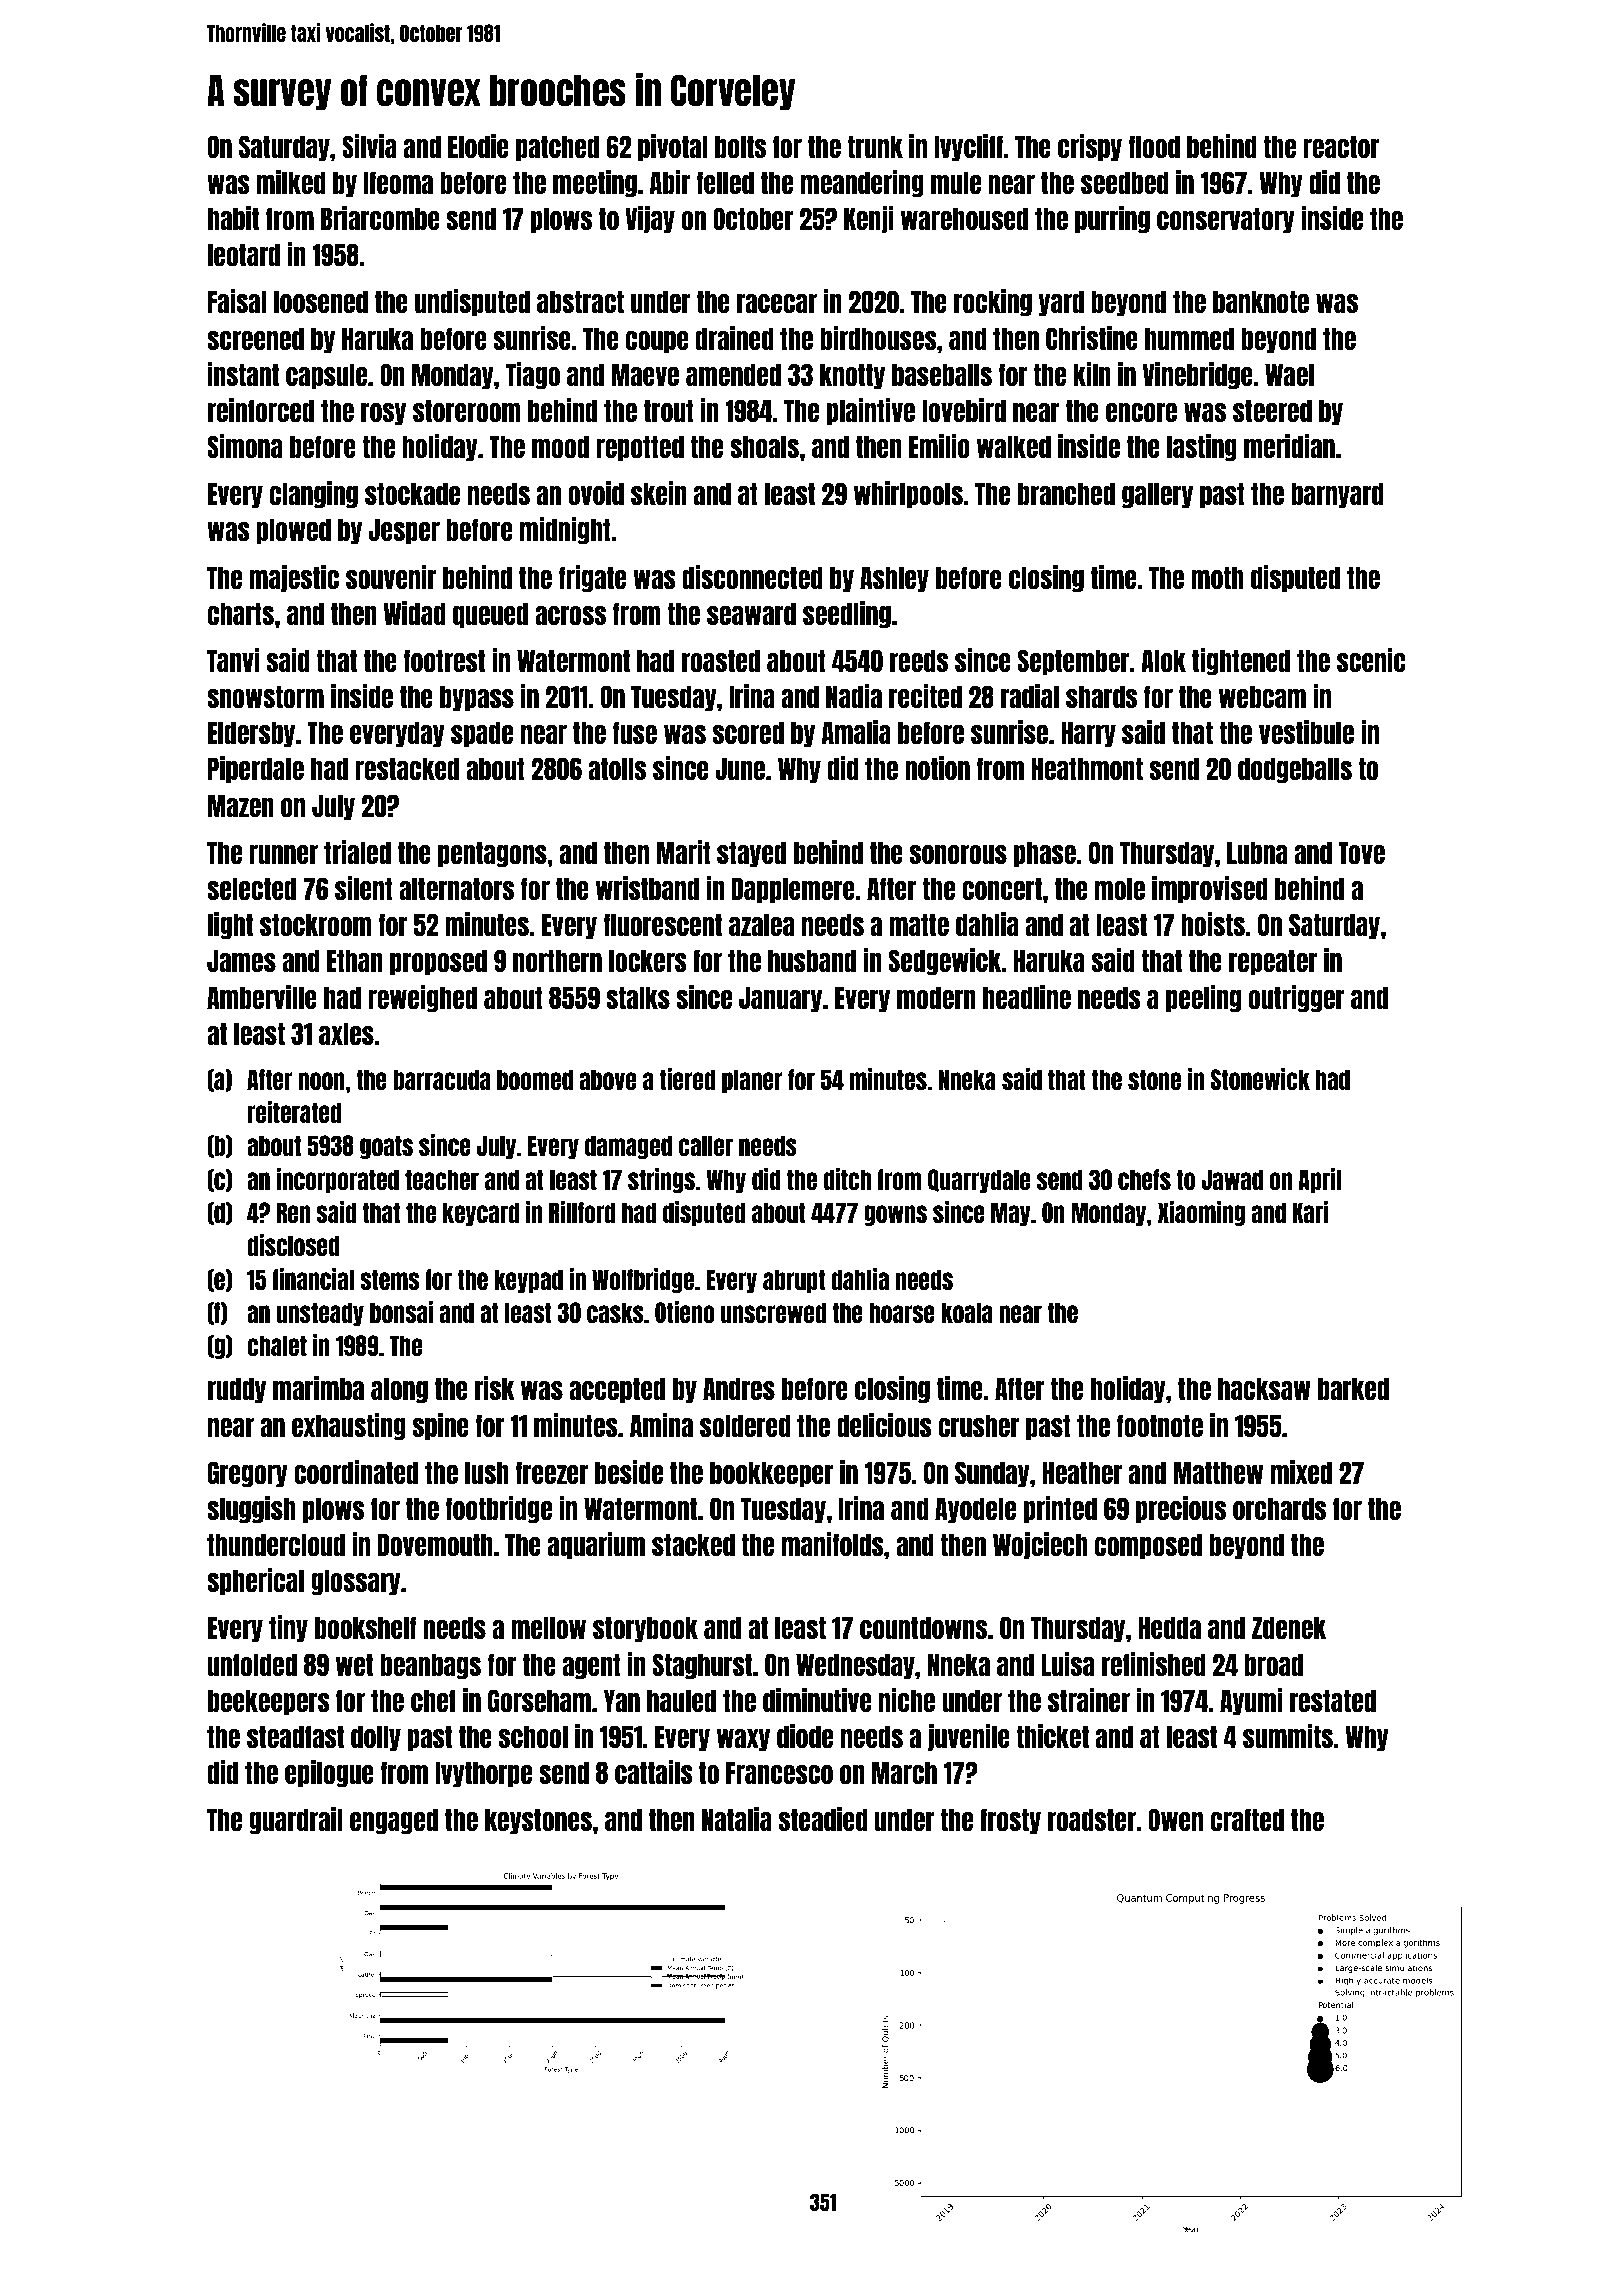  What do you see at coordinates (1261, 302) in the image?
I see `banknote` at bounding box center [1261, 302].
